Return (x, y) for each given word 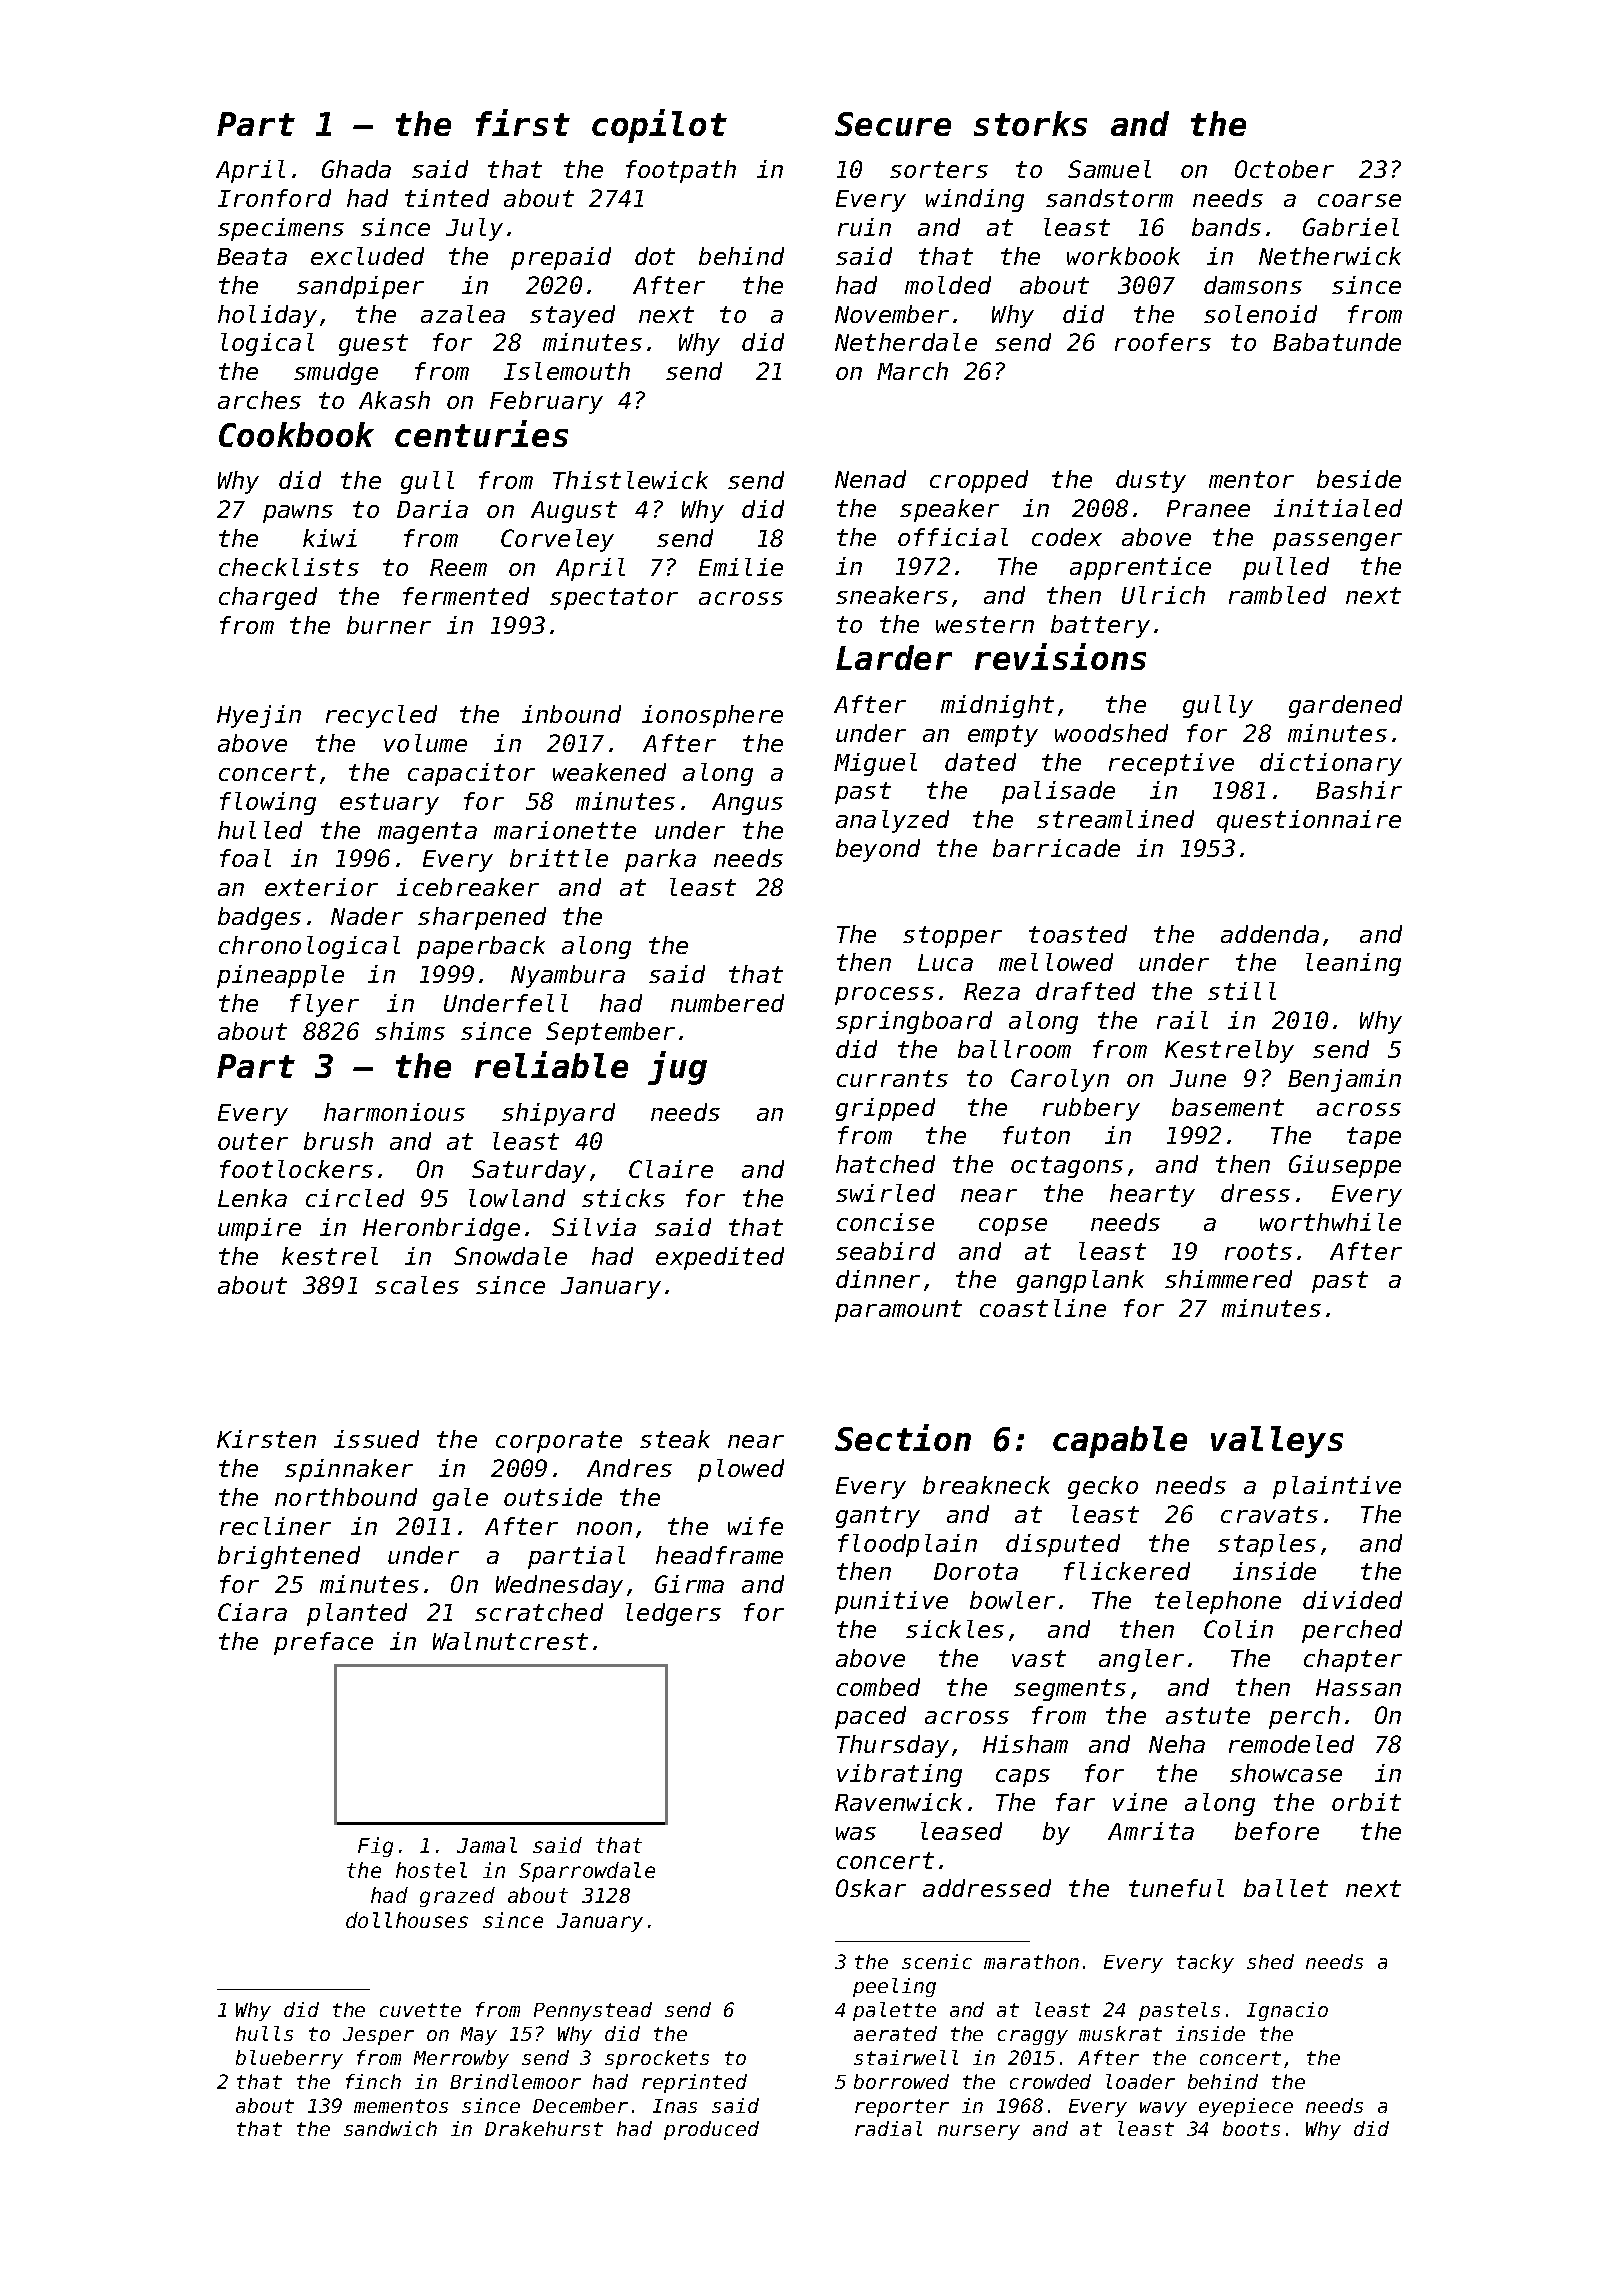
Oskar (871, 1888)
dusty (1151, 481)
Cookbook (296, 434)
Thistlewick (630, 480)
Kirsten (266, 1439)
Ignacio (1287, 2011)
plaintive (1337, 1487)
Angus (747, 804)
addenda (1270, 934)
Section (903, 1437)
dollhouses (407, 1920)
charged (268, 598)
